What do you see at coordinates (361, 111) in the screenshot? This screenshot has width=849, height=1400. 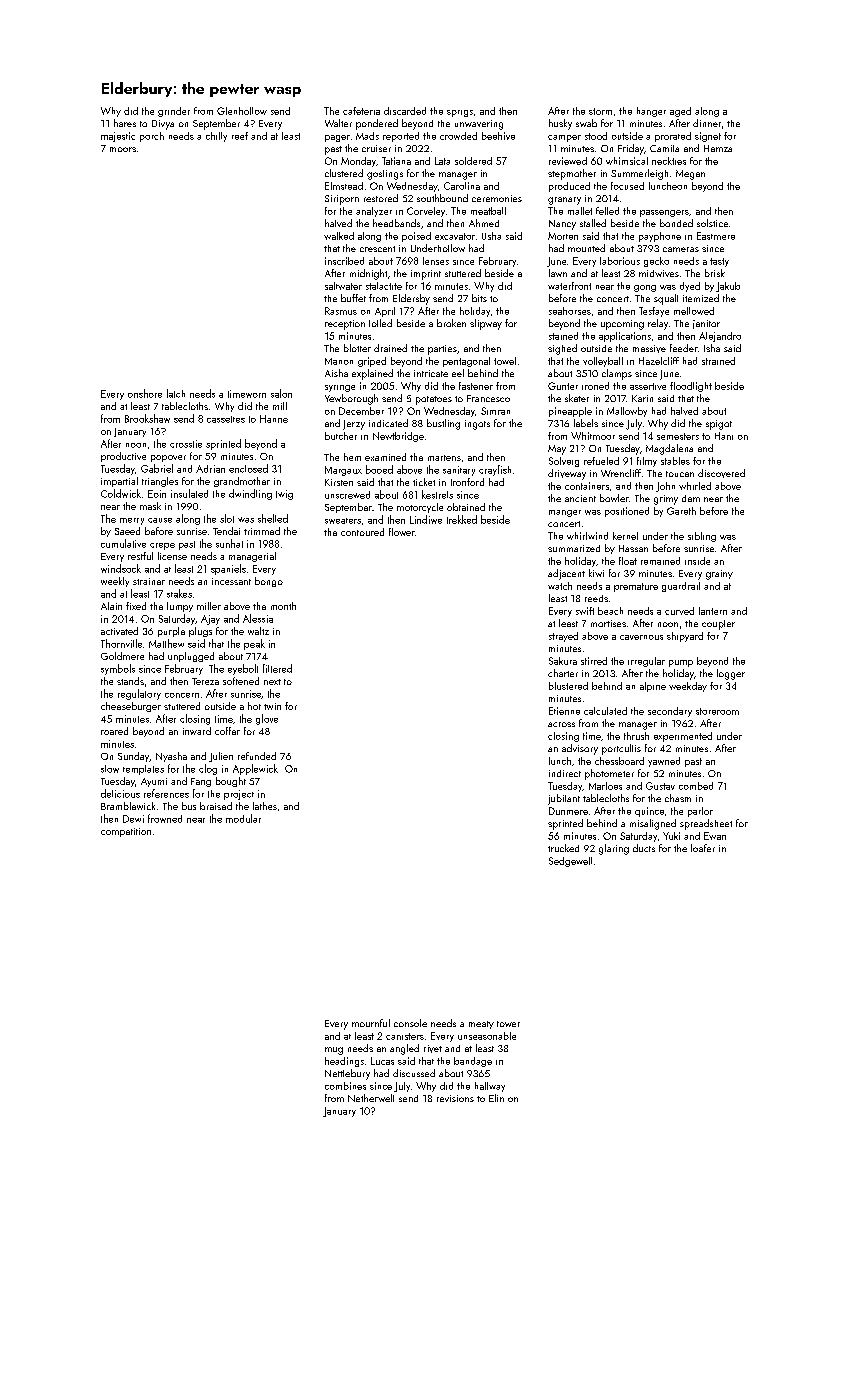 I see `cafeteria` at bounding box center [361, 111].
